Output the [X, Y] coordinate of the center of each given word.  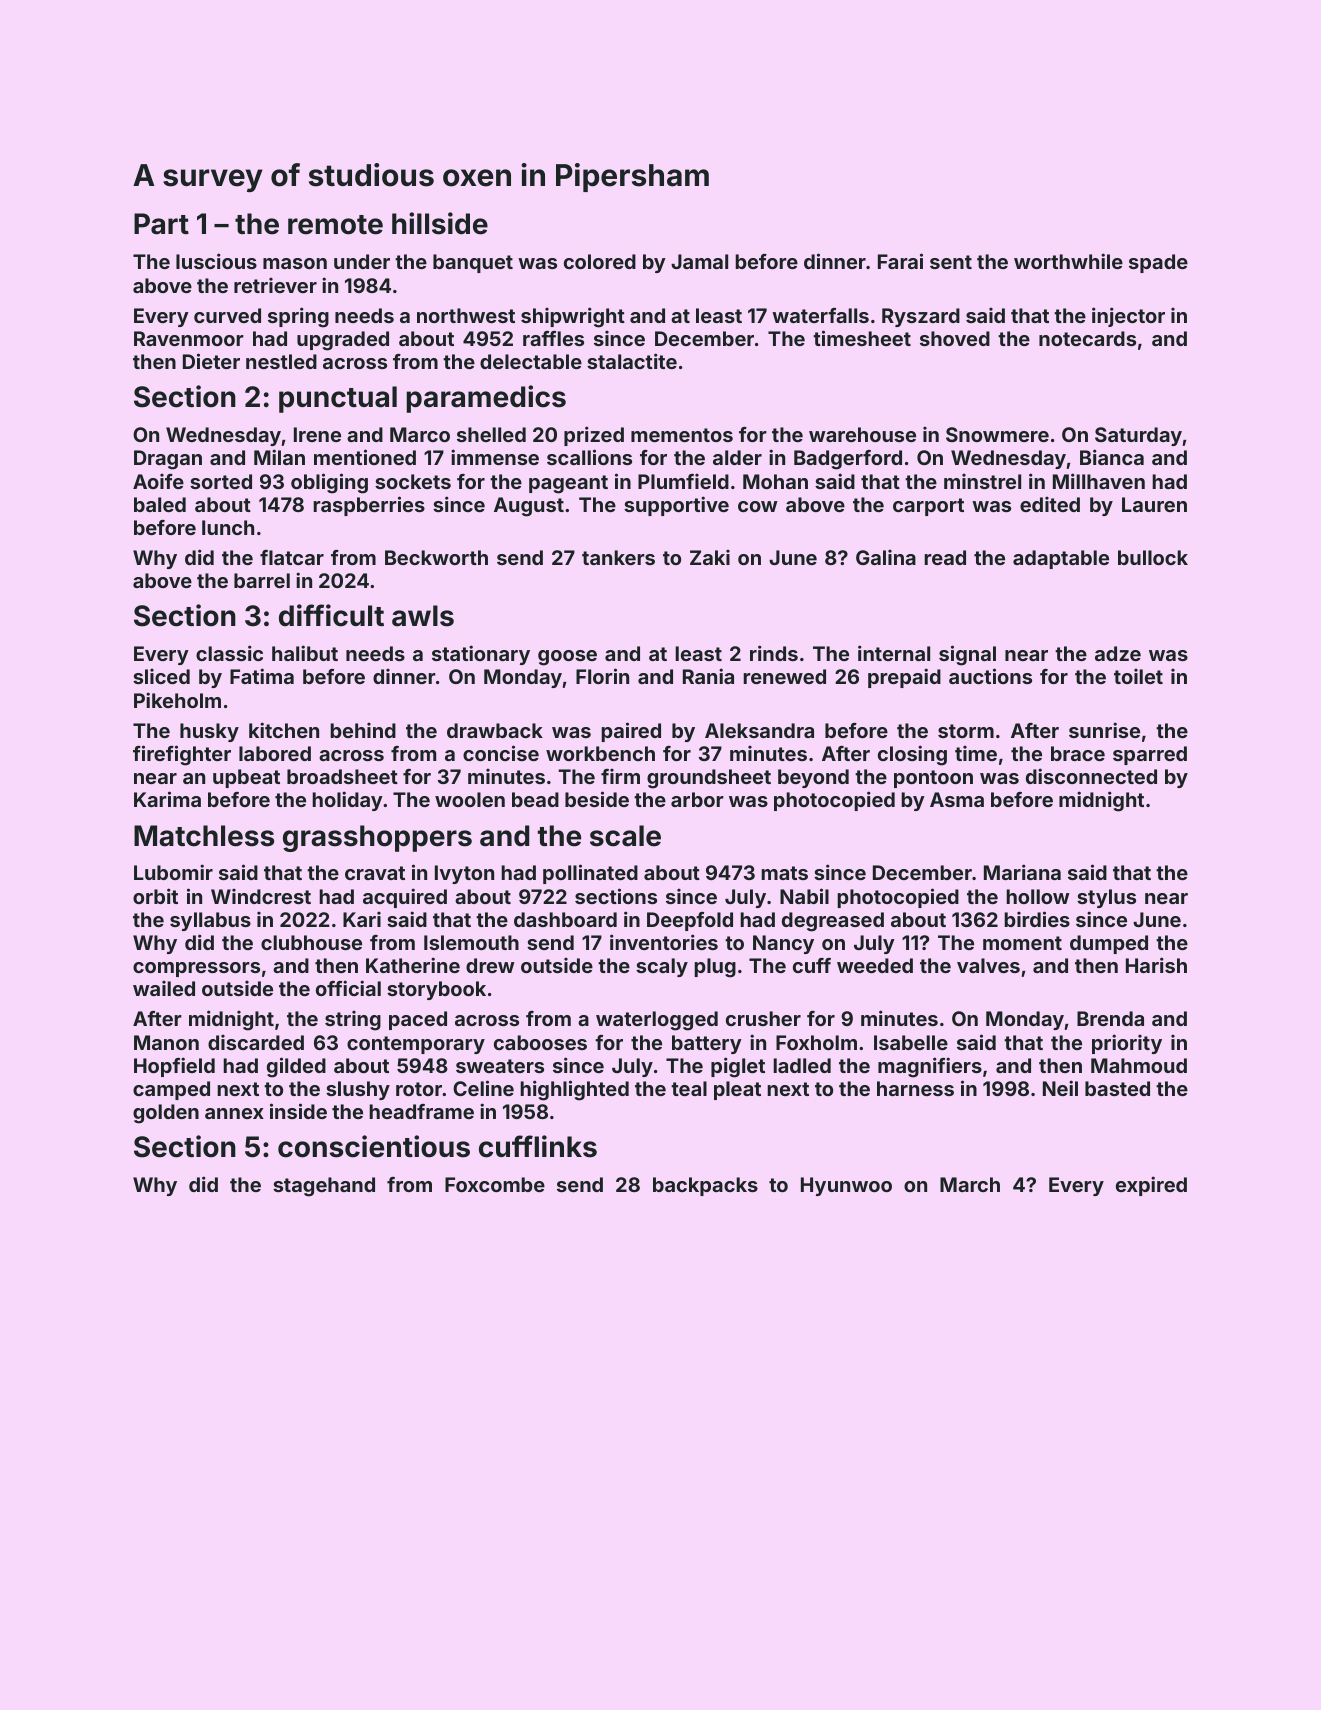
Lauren [1154, 504]
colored [600, 261]
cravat [375, 873]
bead [535, 799]
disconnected [1091, 776]
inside [298, 1111]
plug [715, 968]
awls [423, 616]
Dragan [168, 460]
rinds [774, 653]
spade [1158, 263]
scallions [589, 457]
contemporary [416, 1045]
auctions [990, 676]
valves [988, 965]
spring [298, 317]
